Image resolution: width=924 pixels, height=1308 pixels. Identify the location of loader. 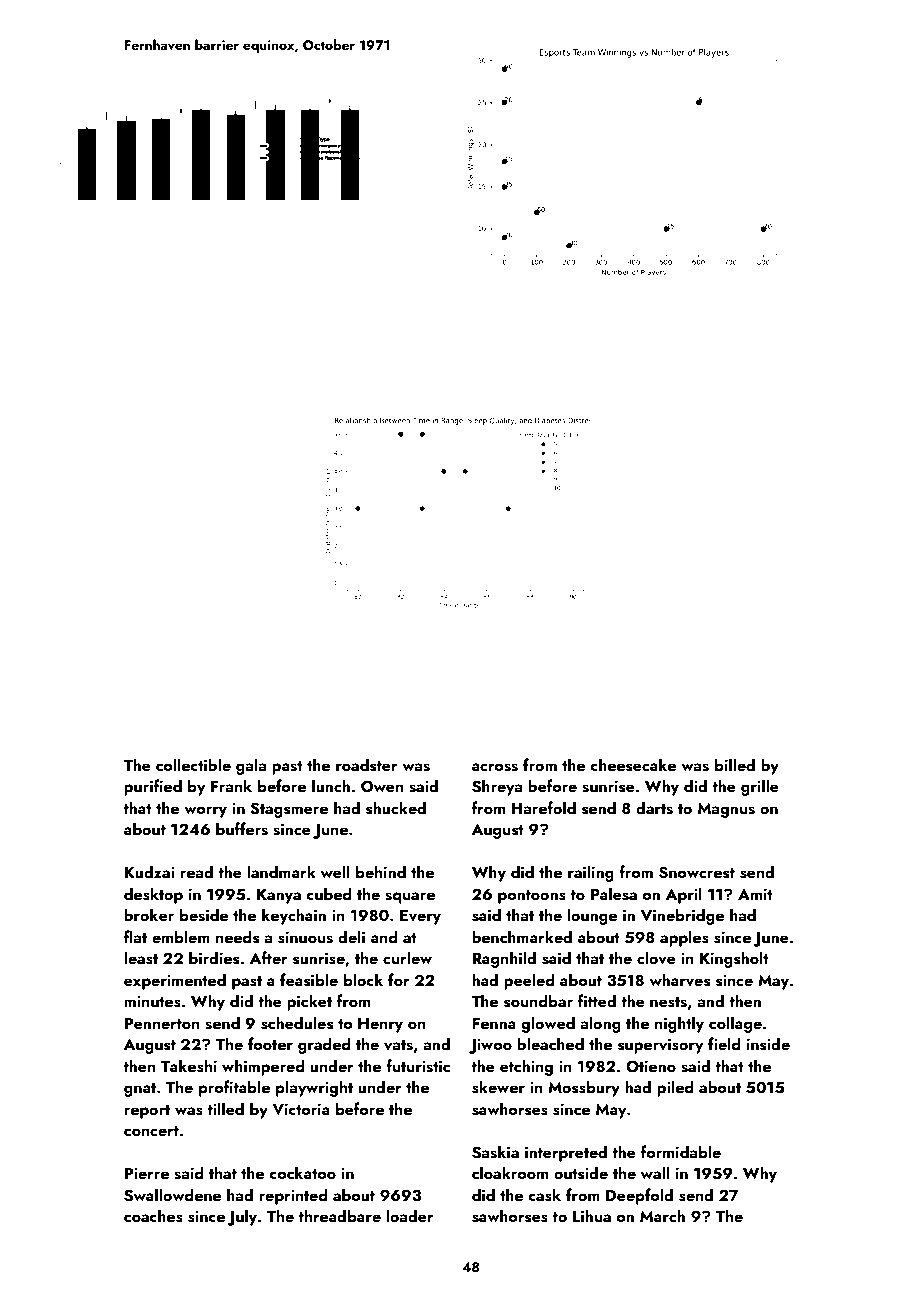
(410, 1215).
